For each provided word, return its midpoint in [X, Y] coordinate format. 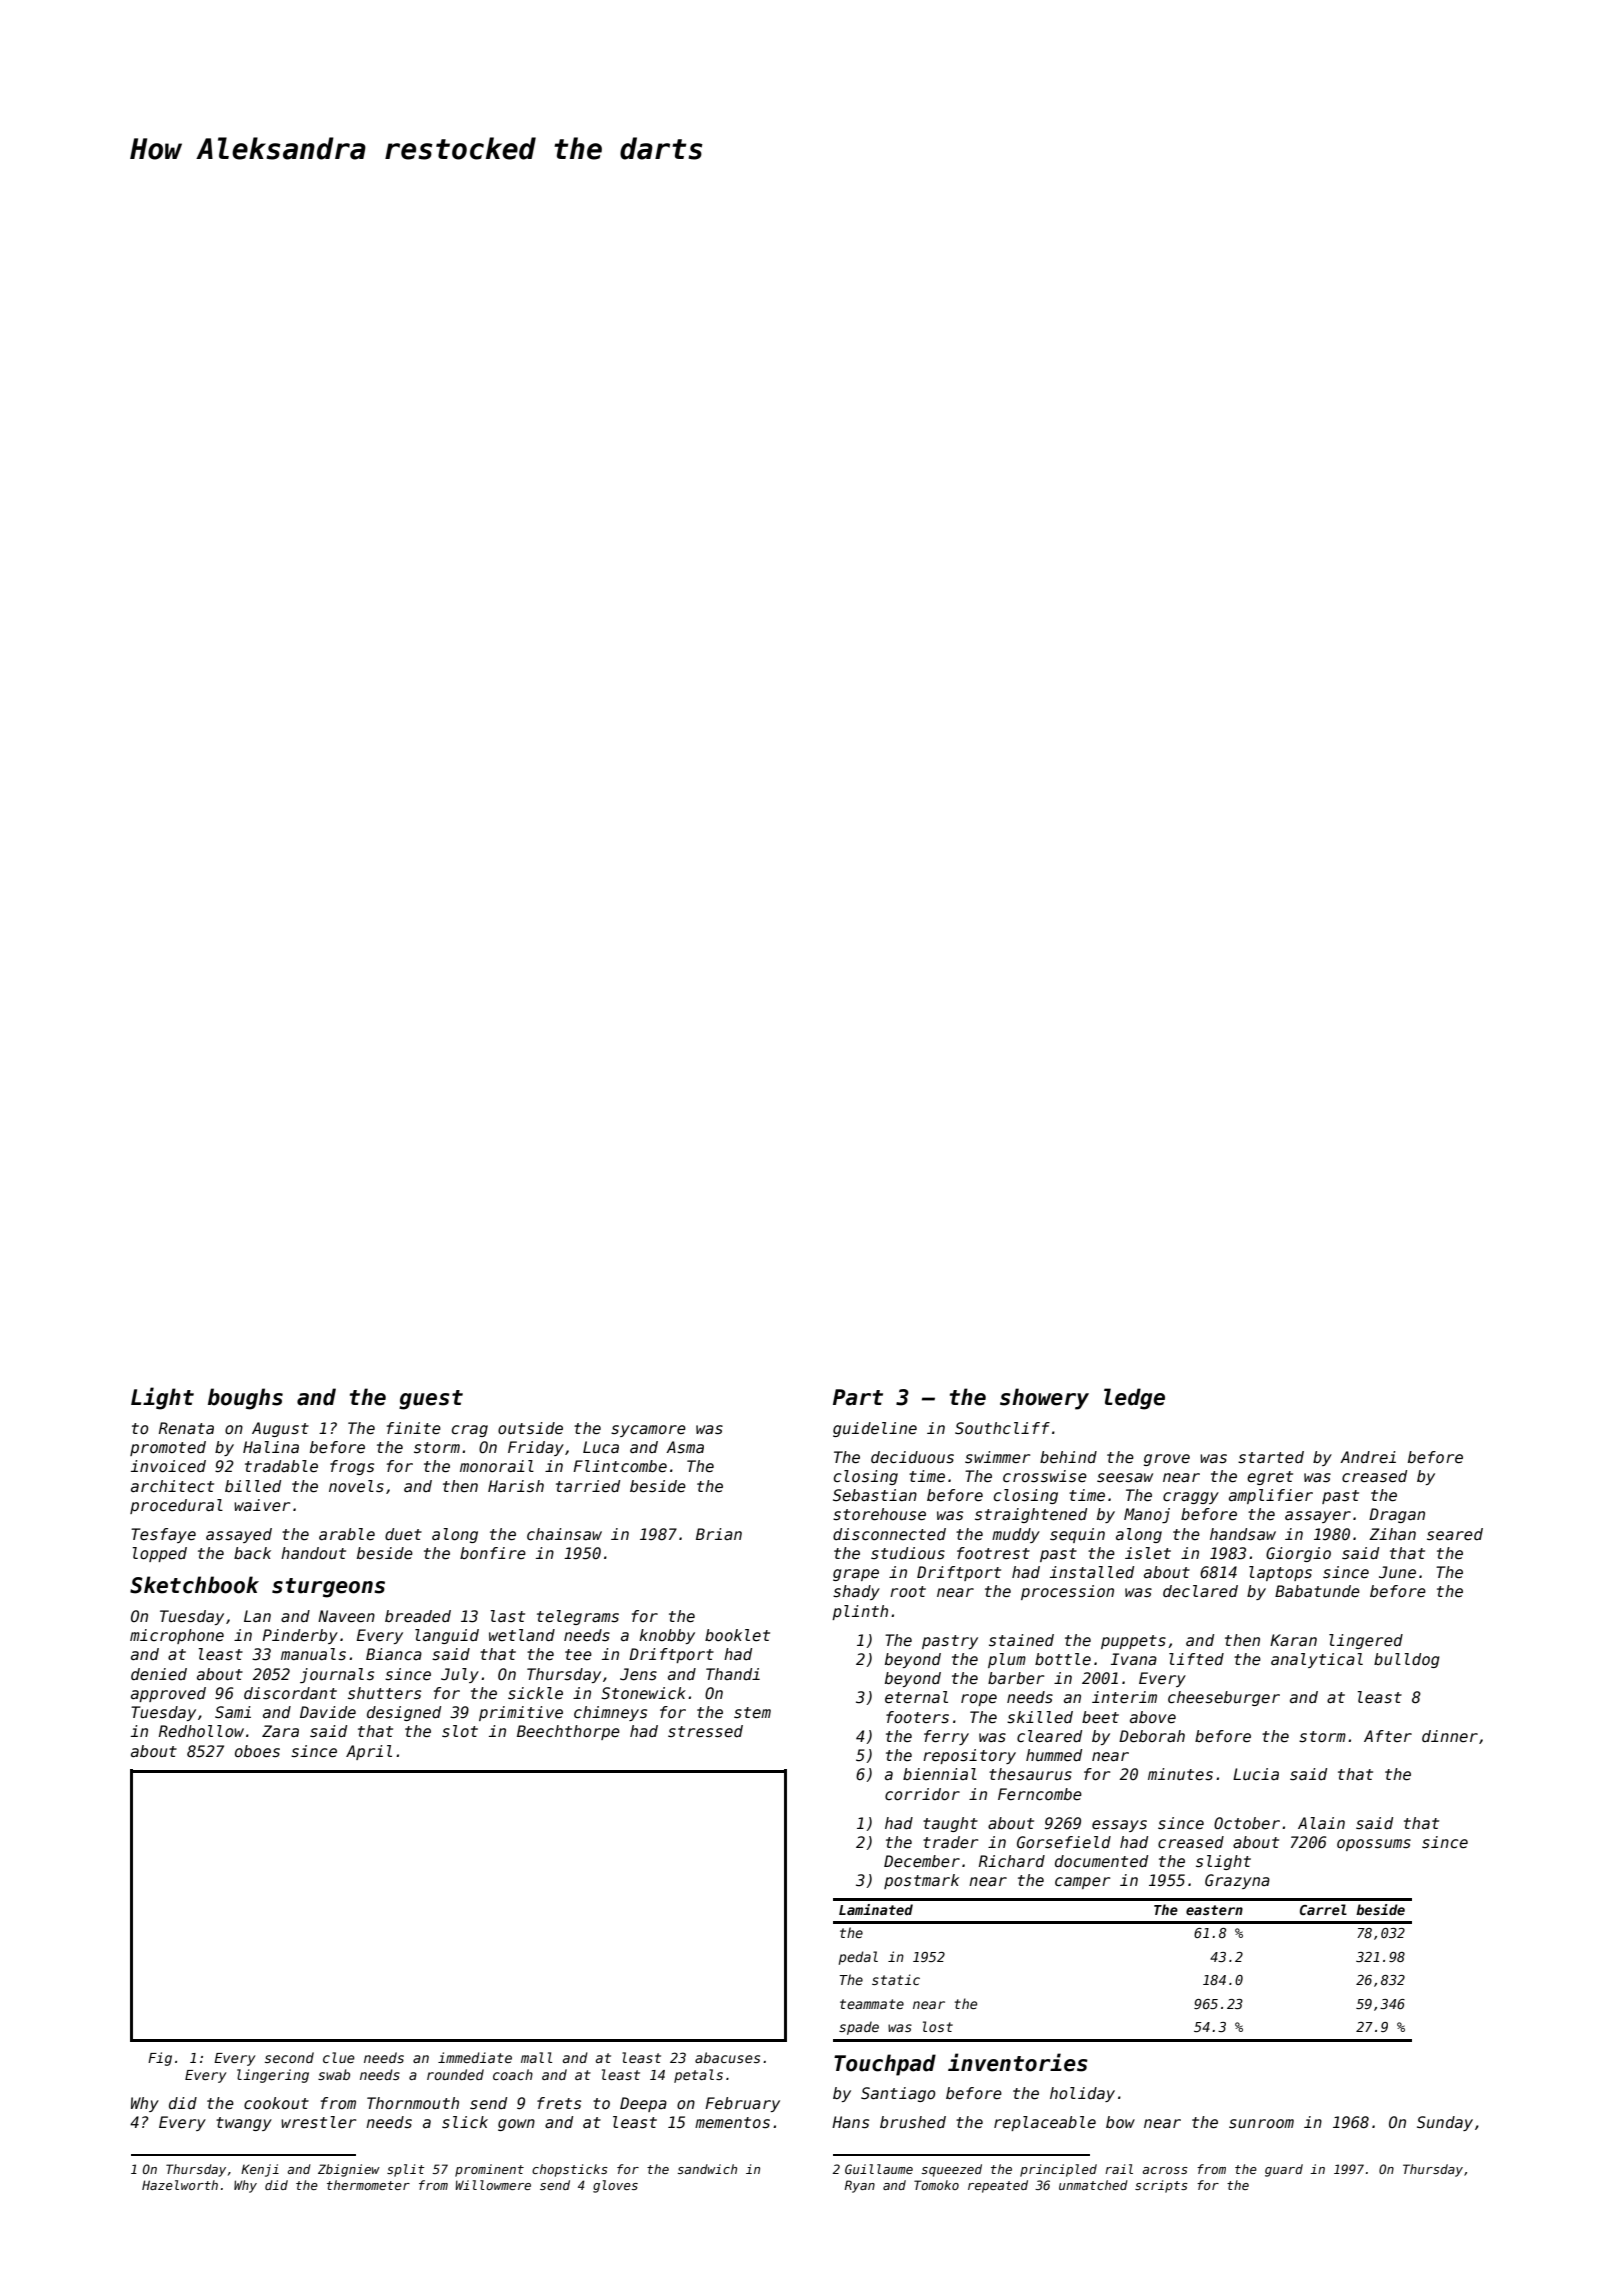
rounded [455, 2074]
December [922, 1861]
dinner [1450, 1736]
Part [858, 1397]
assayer [1318, 1517]
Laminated [876, 1909]
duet [403, 1534]
